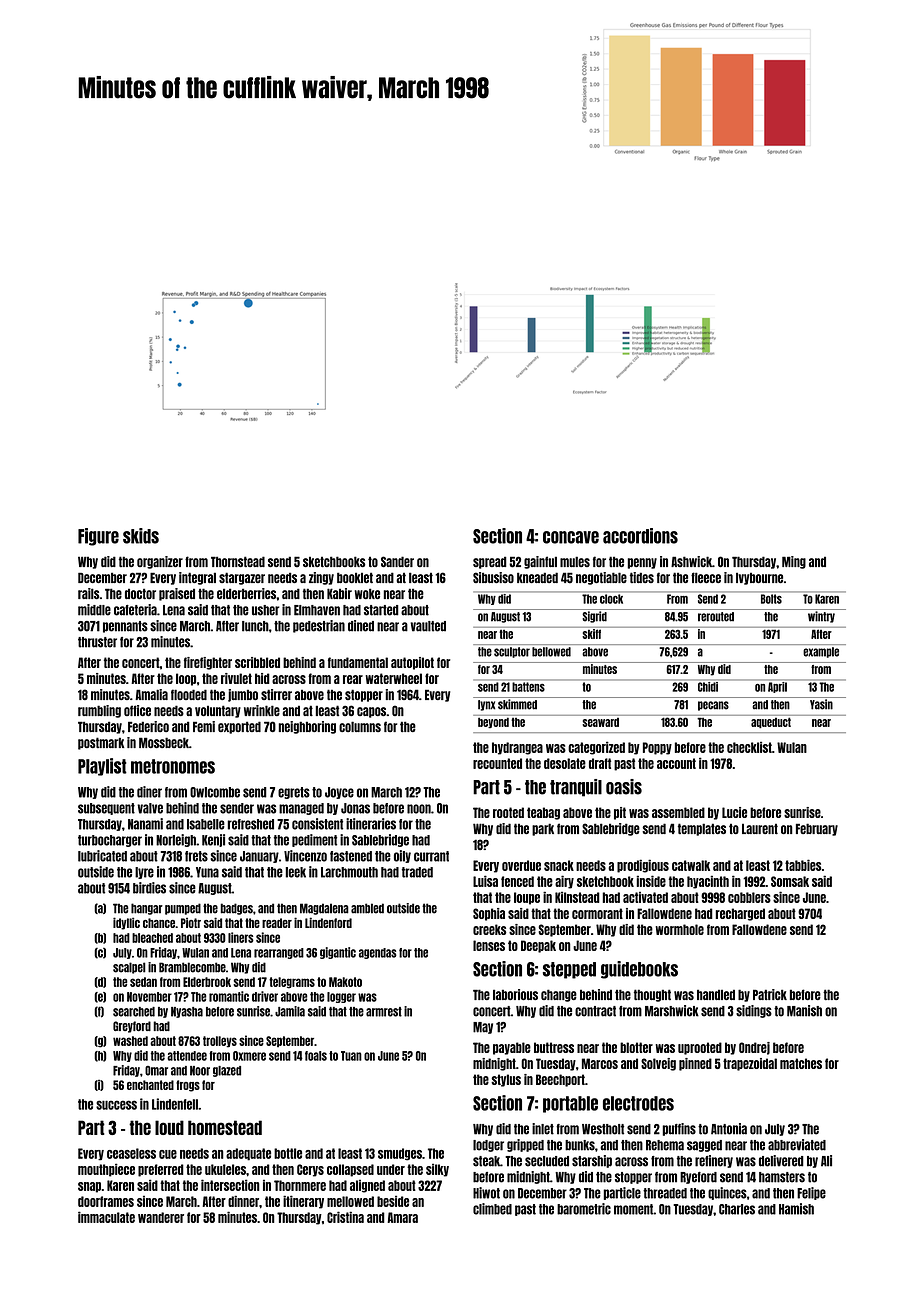 Image resolution: width=924 pixels, height=1308 pixels. What do you see at coordinates (204, 726) in the screenshot?
I see `Femi` at bounding box center [204, 726].
